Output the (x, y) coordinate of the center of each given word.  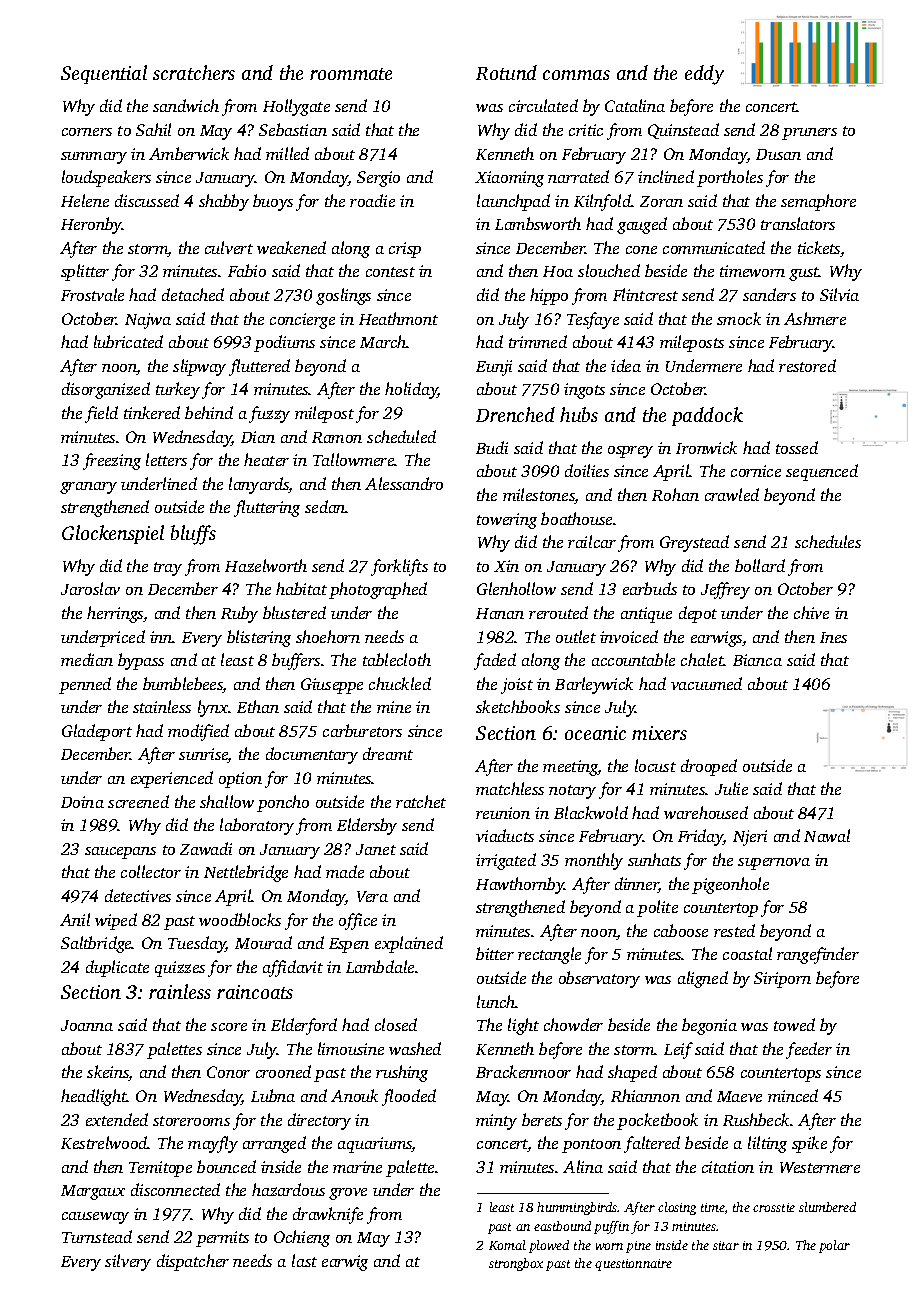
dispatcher (193, 1262)
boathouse (576, 518)
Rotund (506, 72)
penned (85, 685)
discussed (147, 200)
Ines (833, 637)
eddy (704, 75)
